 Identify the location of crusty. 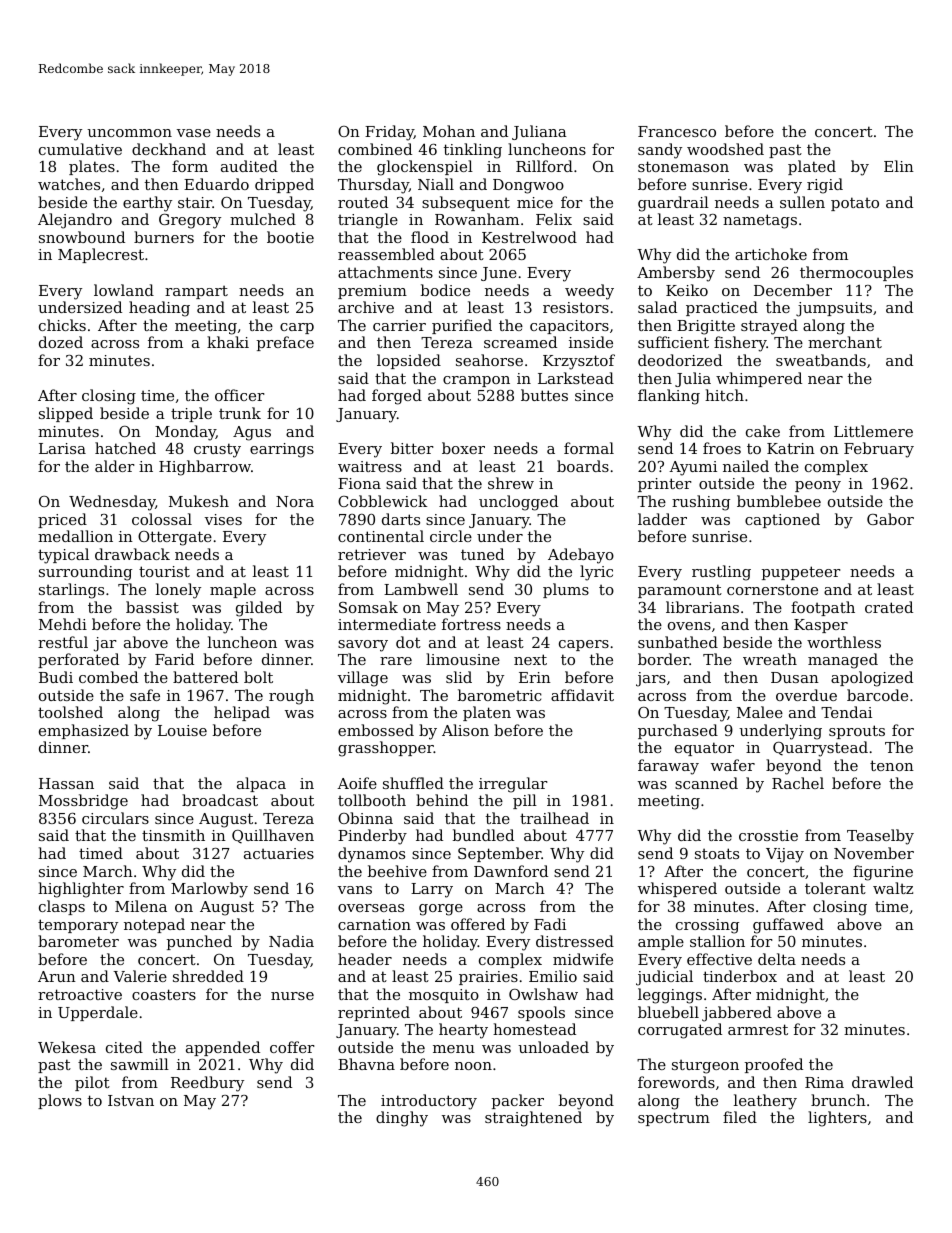
(217, 450).
